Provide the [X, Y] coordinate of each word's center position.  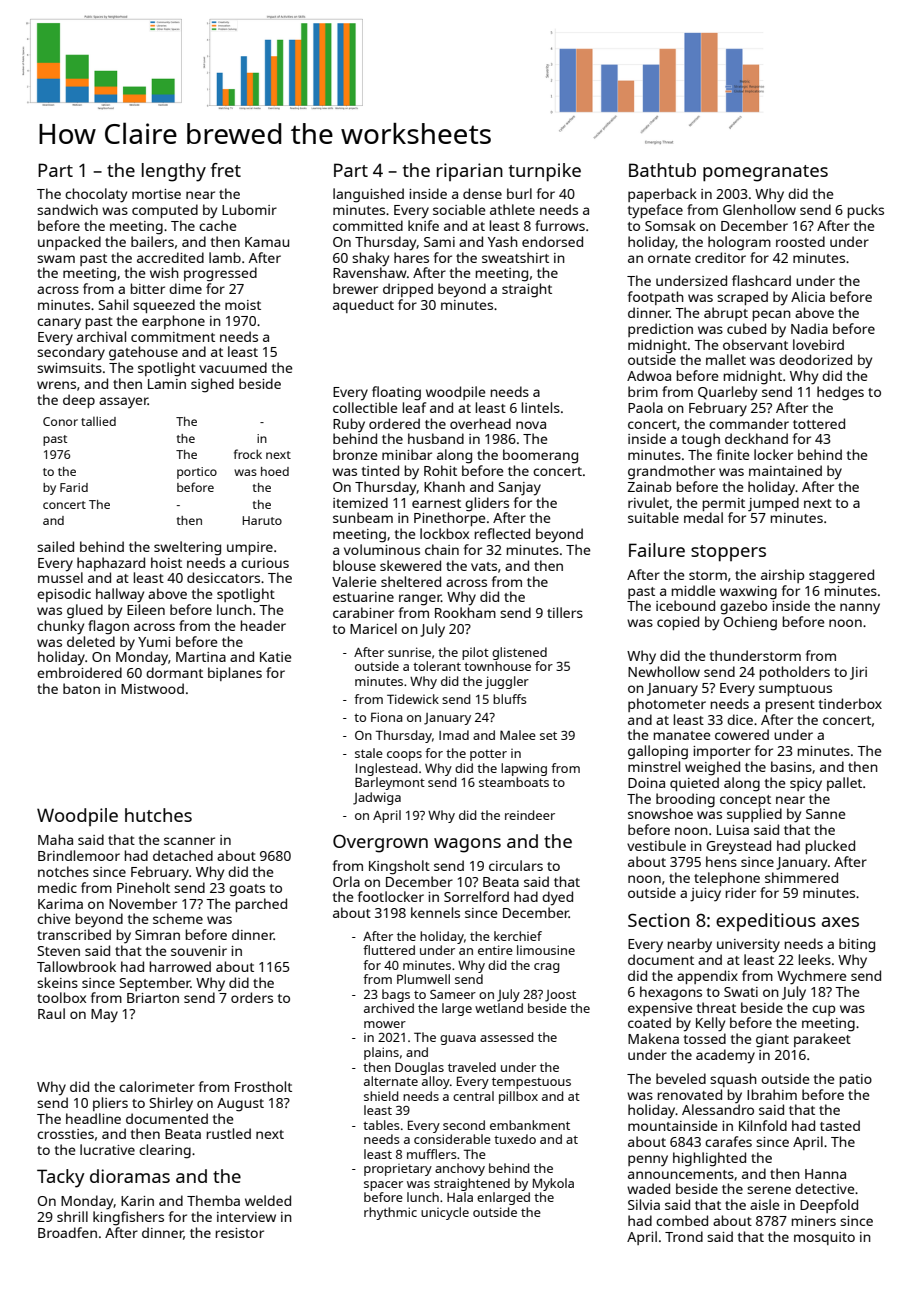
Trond [684, 1236]
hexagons [671, 993]
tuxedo [515, 1139]
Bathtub [662, 170]
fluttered [389, 950]
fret [226, 170]
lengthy [174, 172]
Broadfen [67, 1232]
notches [63, 871]
